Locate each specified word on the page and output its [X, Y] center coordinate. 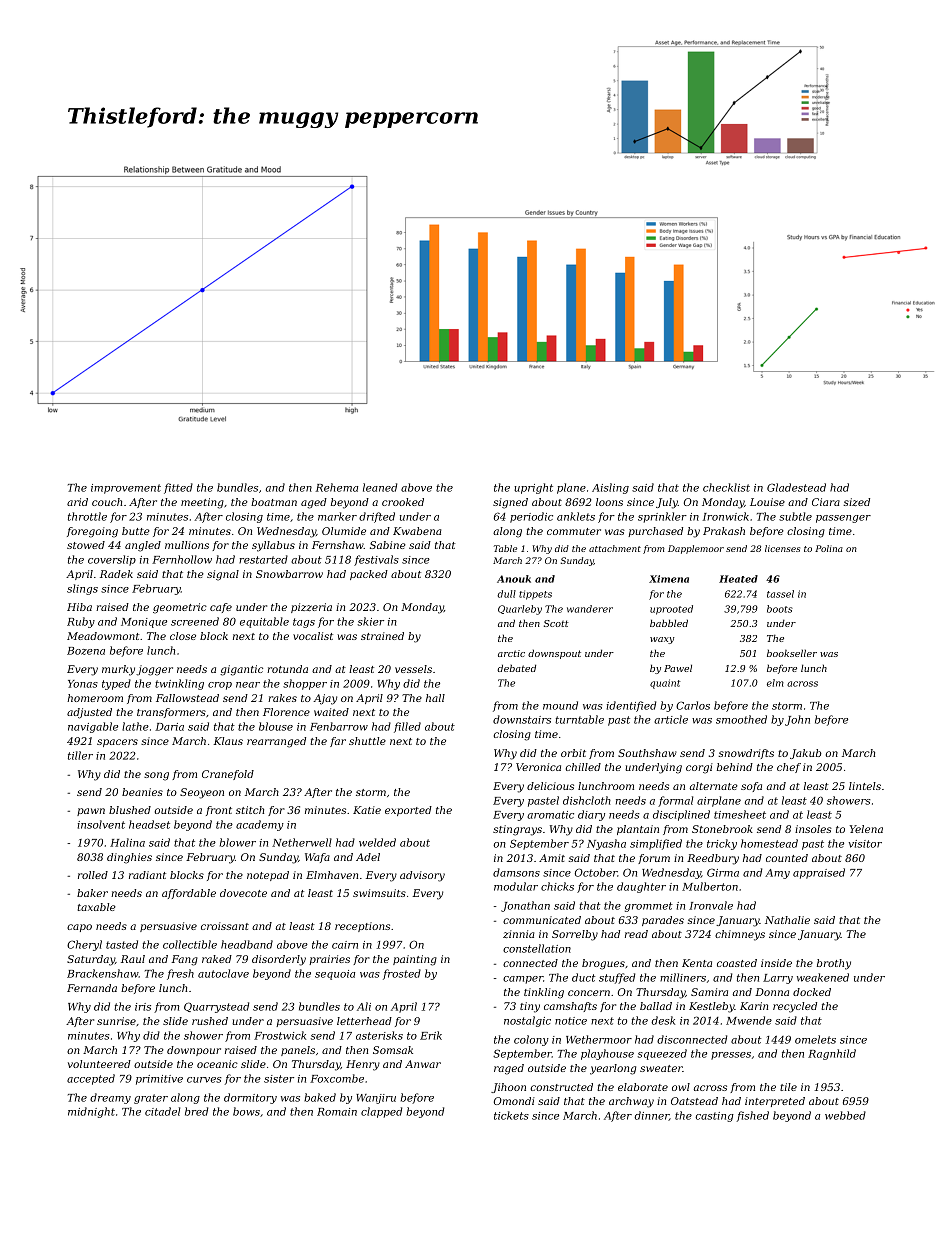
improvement [126, 489]
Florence [286, 712]
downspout [554, 654]
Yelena [866, 829]
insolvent [101, 824]
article [671, 719]
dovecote [243, 893]
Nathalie [787, 920]
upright [533, 488]
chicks [557, 886]
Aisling [610, 488]
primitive [159, 1080]
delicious [550, 786]
